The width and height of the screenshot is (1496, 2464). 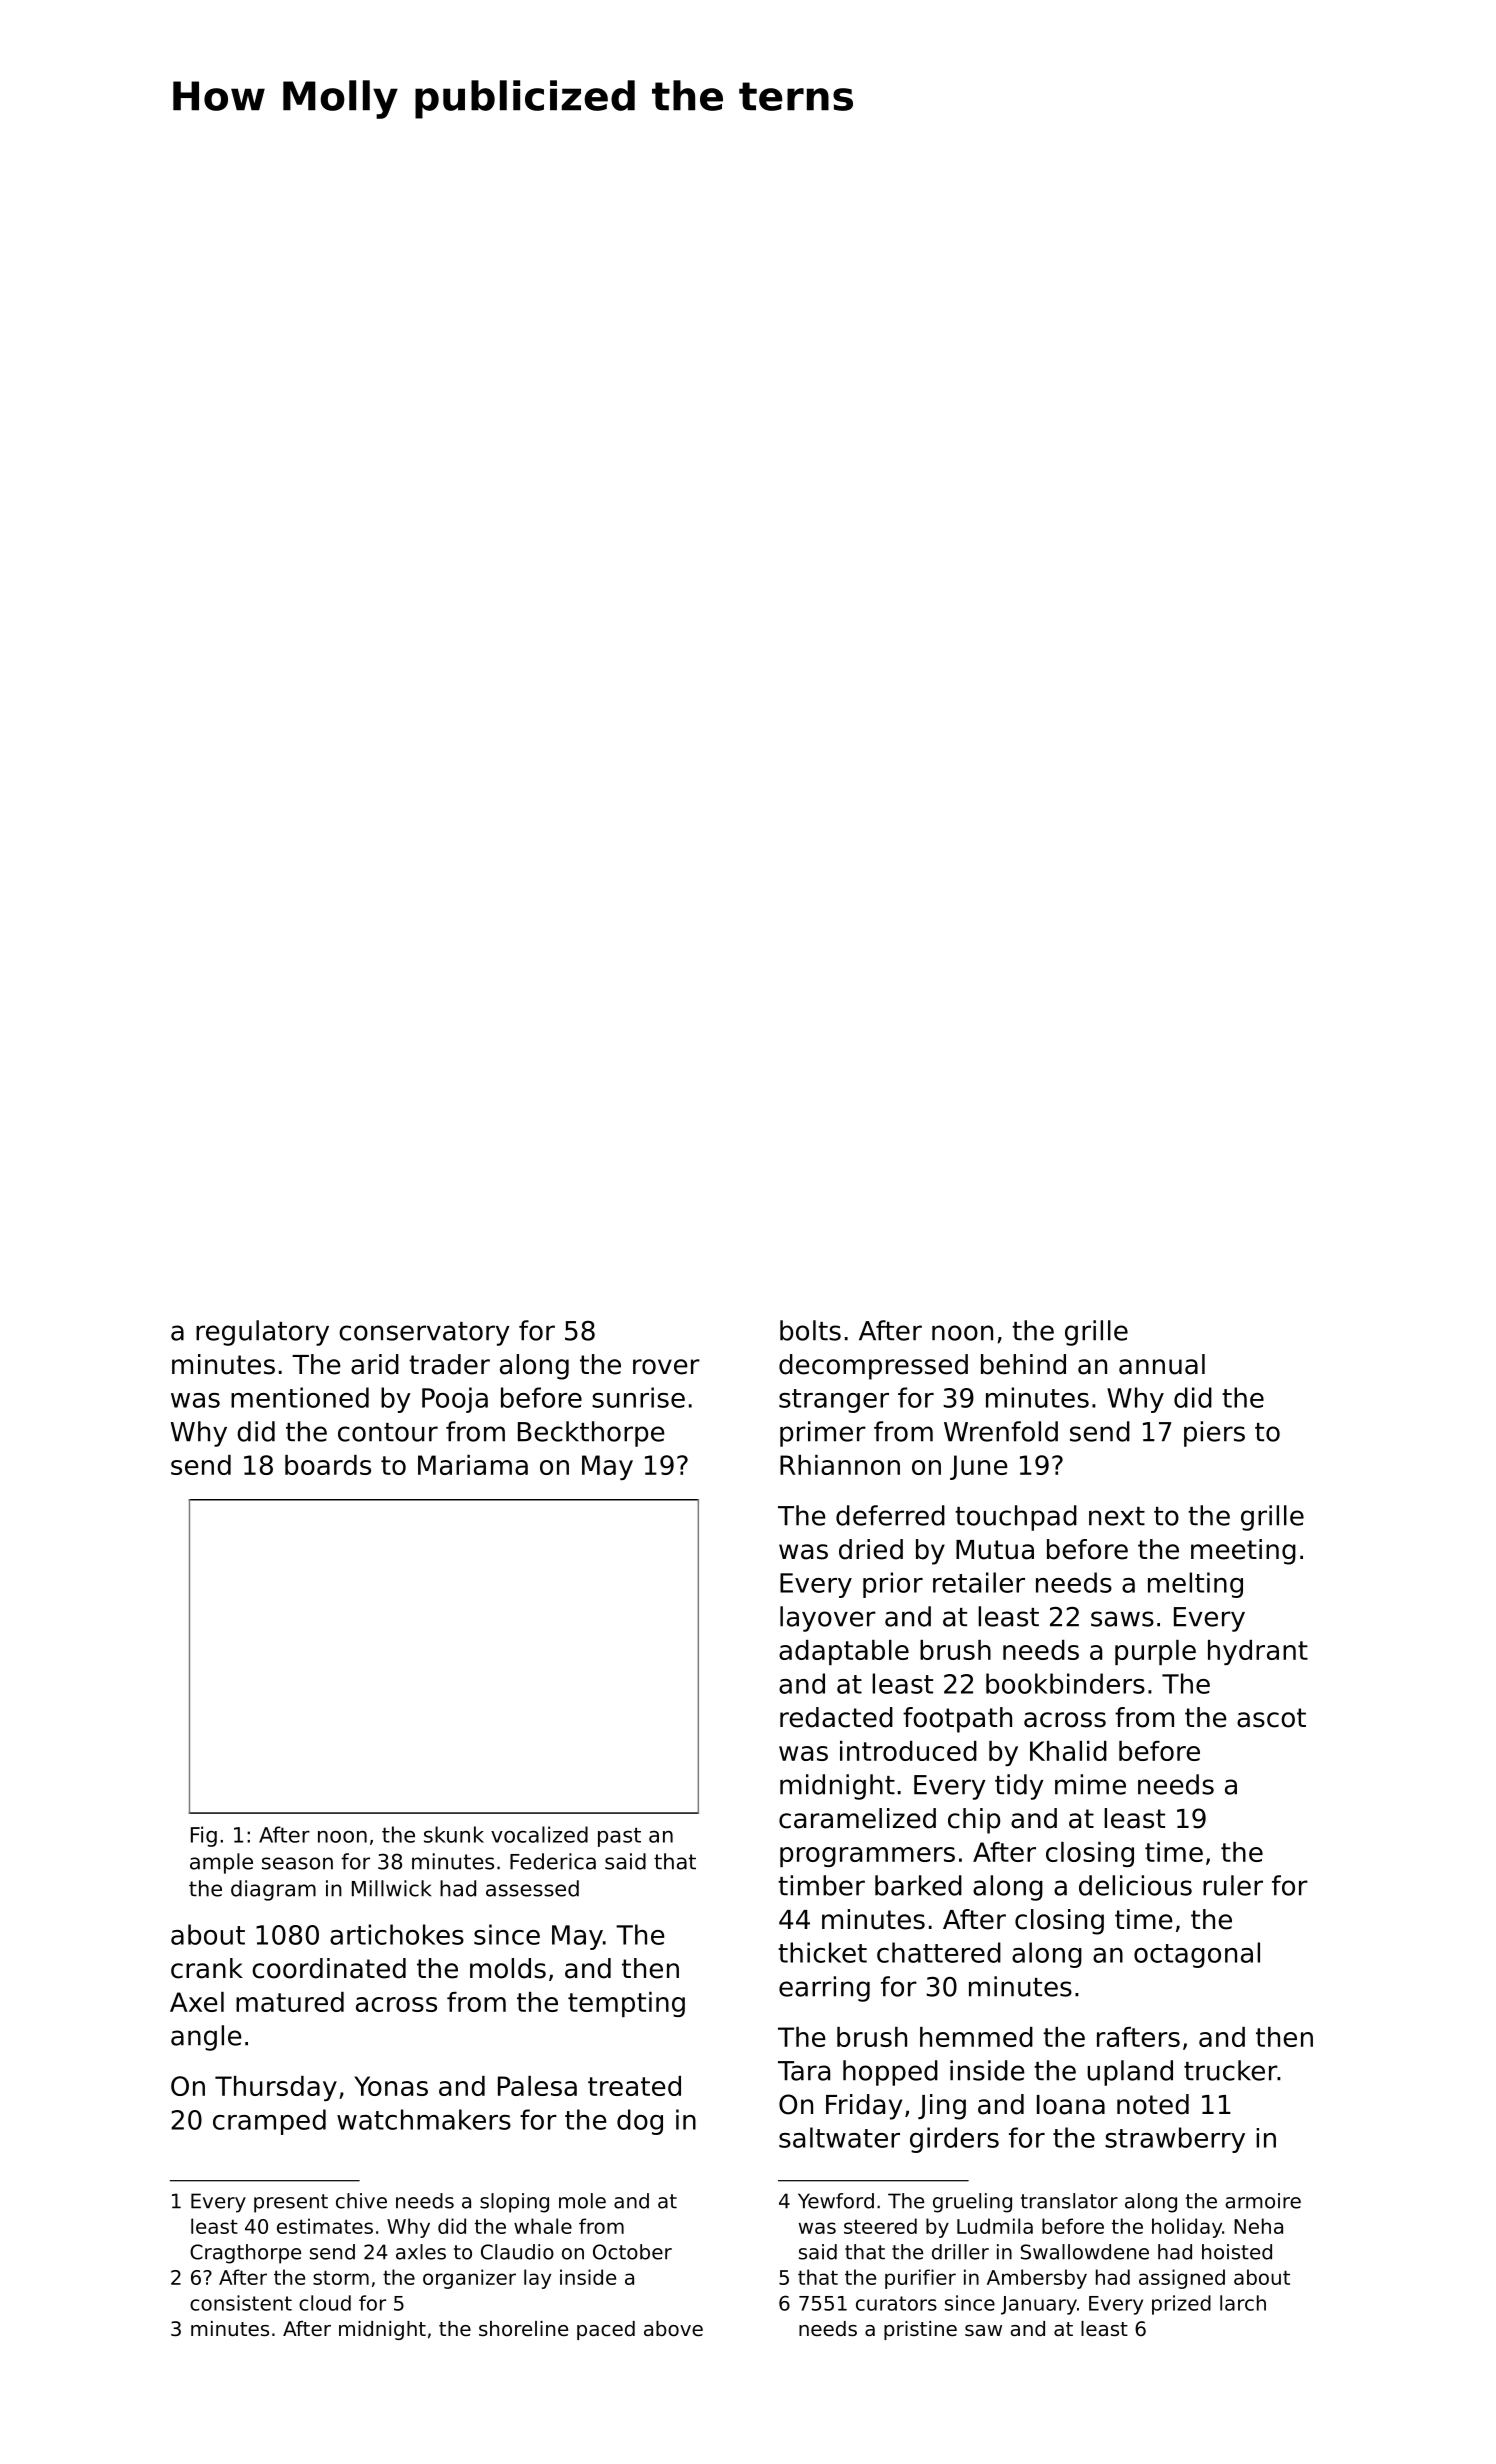 I want to click on Fig, so click(x=204, y=1836).
